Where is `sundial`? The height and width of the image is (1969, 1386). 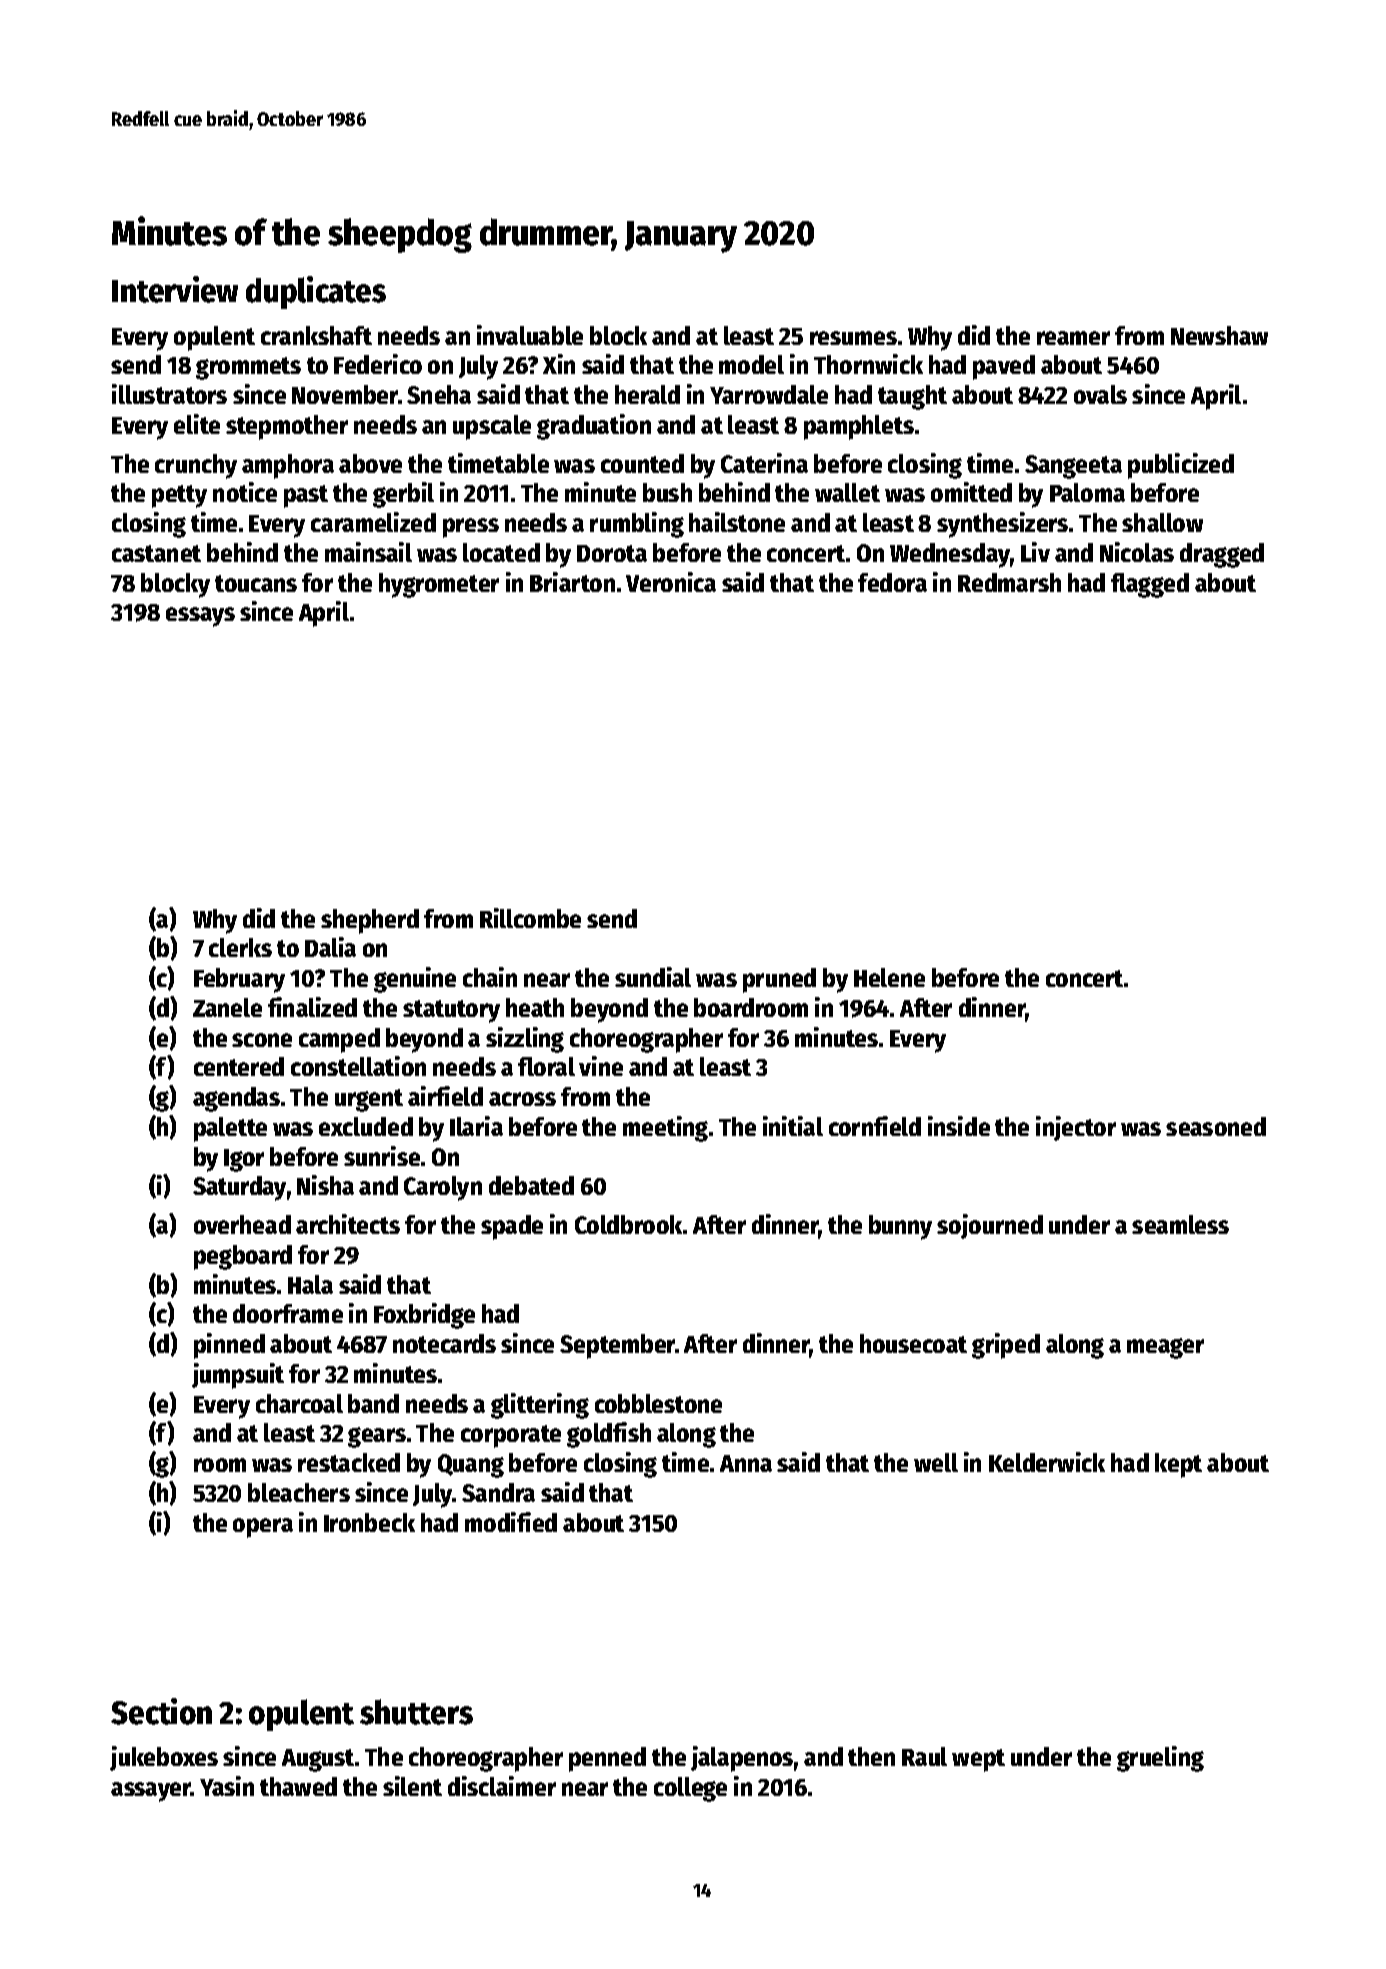
sundial is located at coordinates (653, 977).
